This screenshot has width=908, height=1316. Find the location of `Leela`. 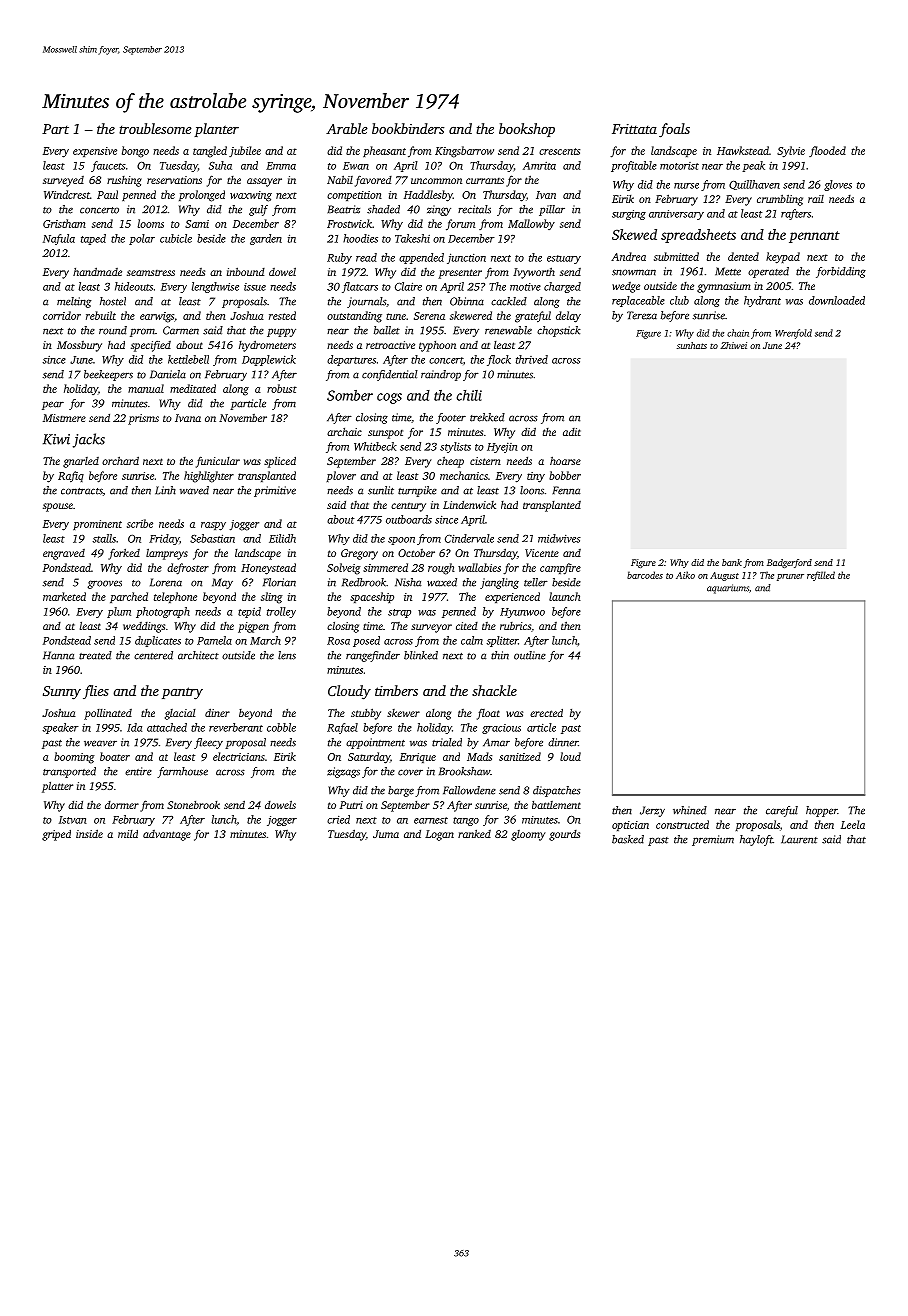

Leela is located at coordinates (853, 824).
